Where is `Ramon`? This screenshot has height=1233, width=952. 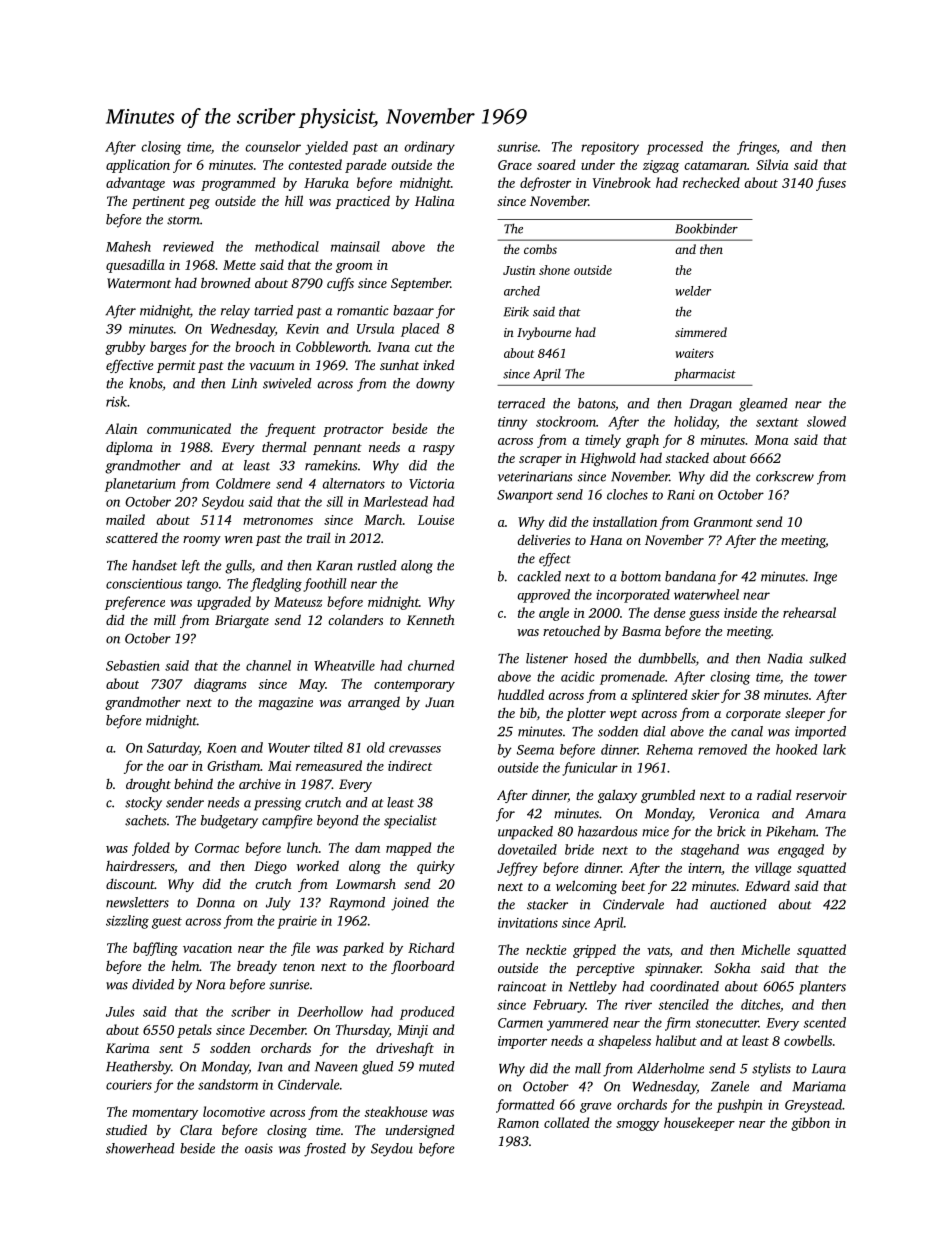
Ramon is located at coordinates (518, 1123).
